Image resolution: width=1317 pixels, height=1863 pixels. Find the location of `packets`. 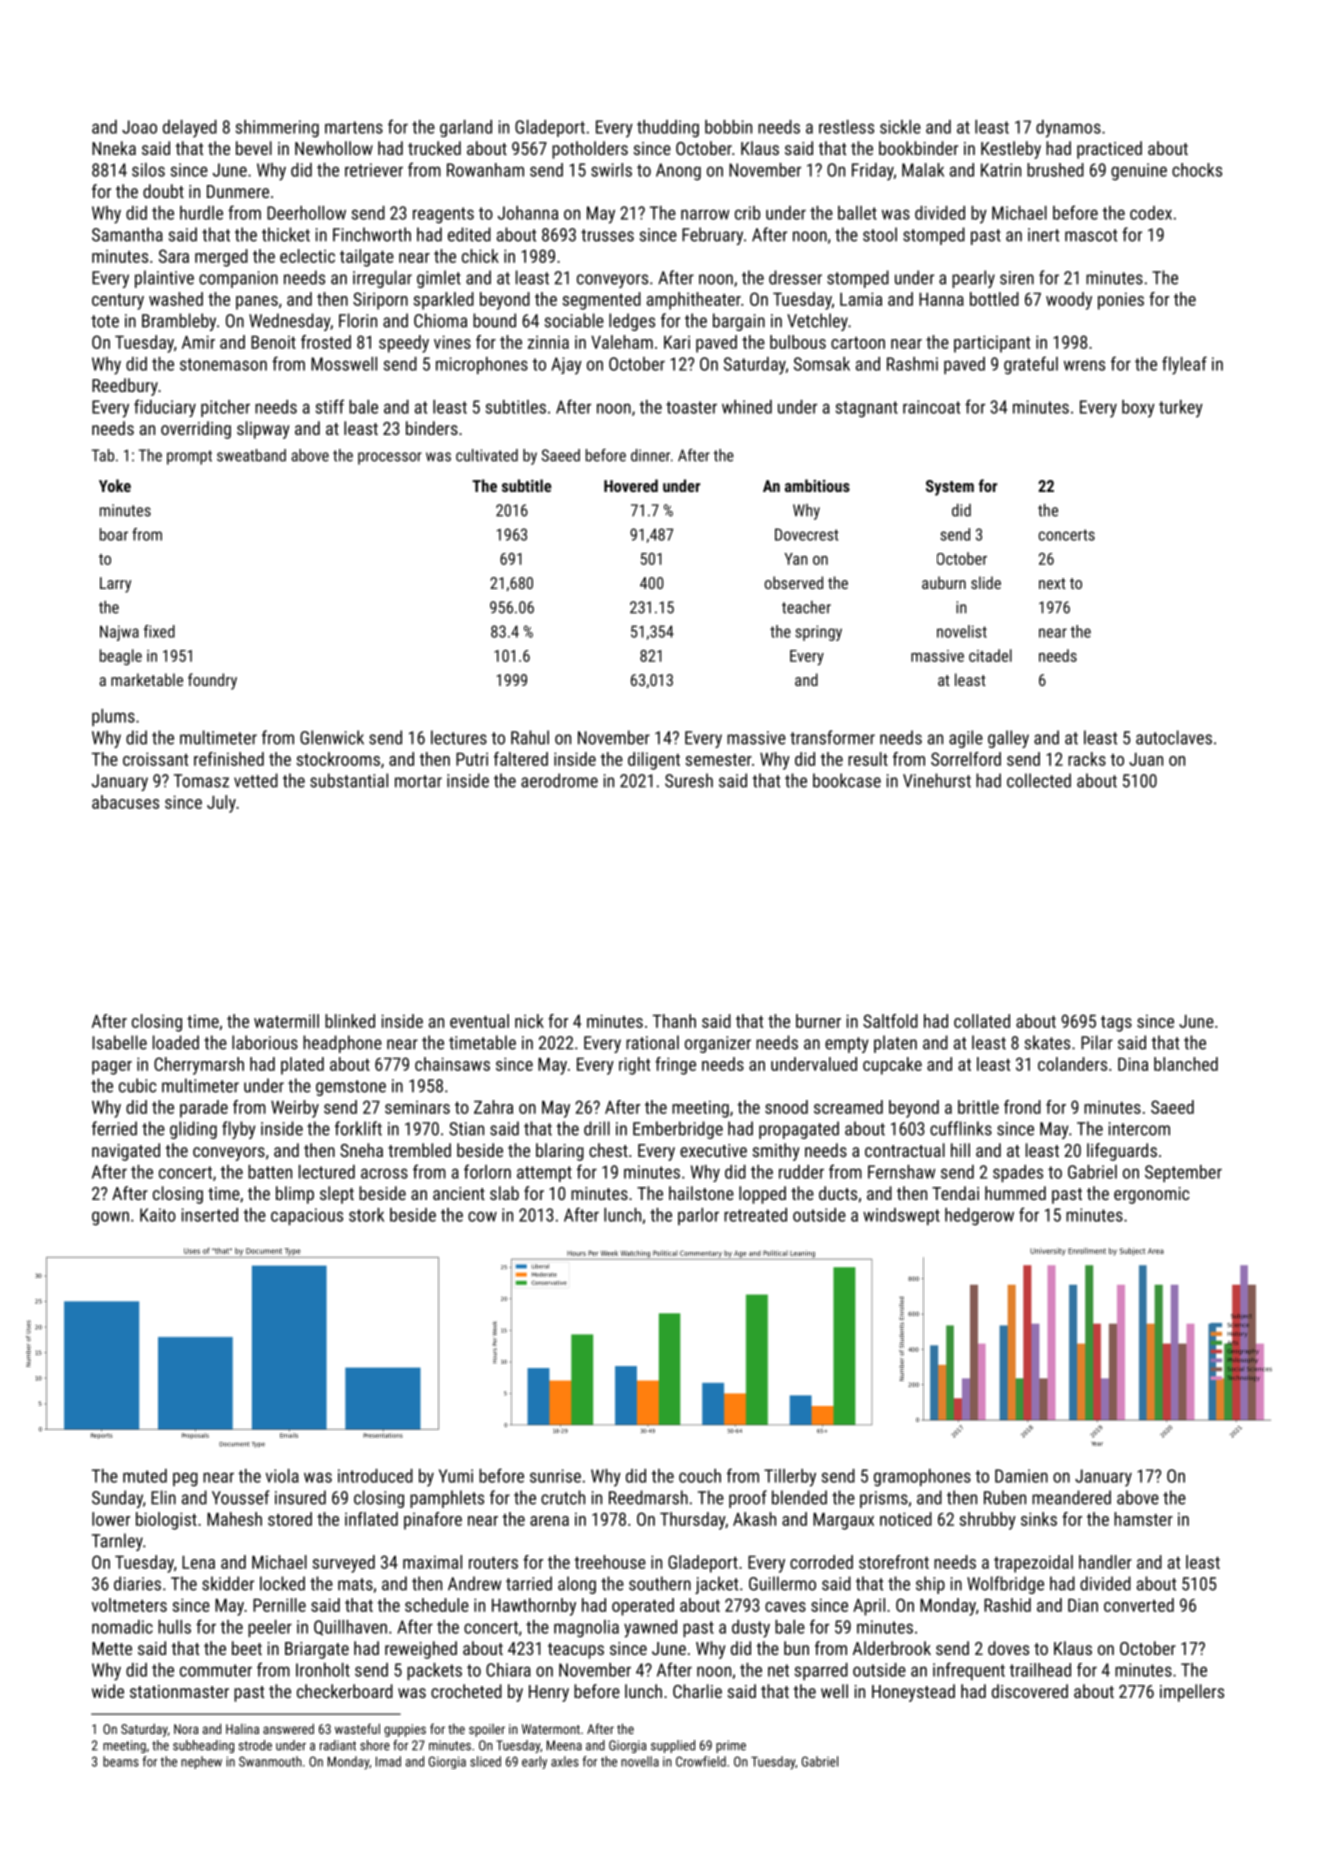

packets is located at coordinates (434, 1671).
